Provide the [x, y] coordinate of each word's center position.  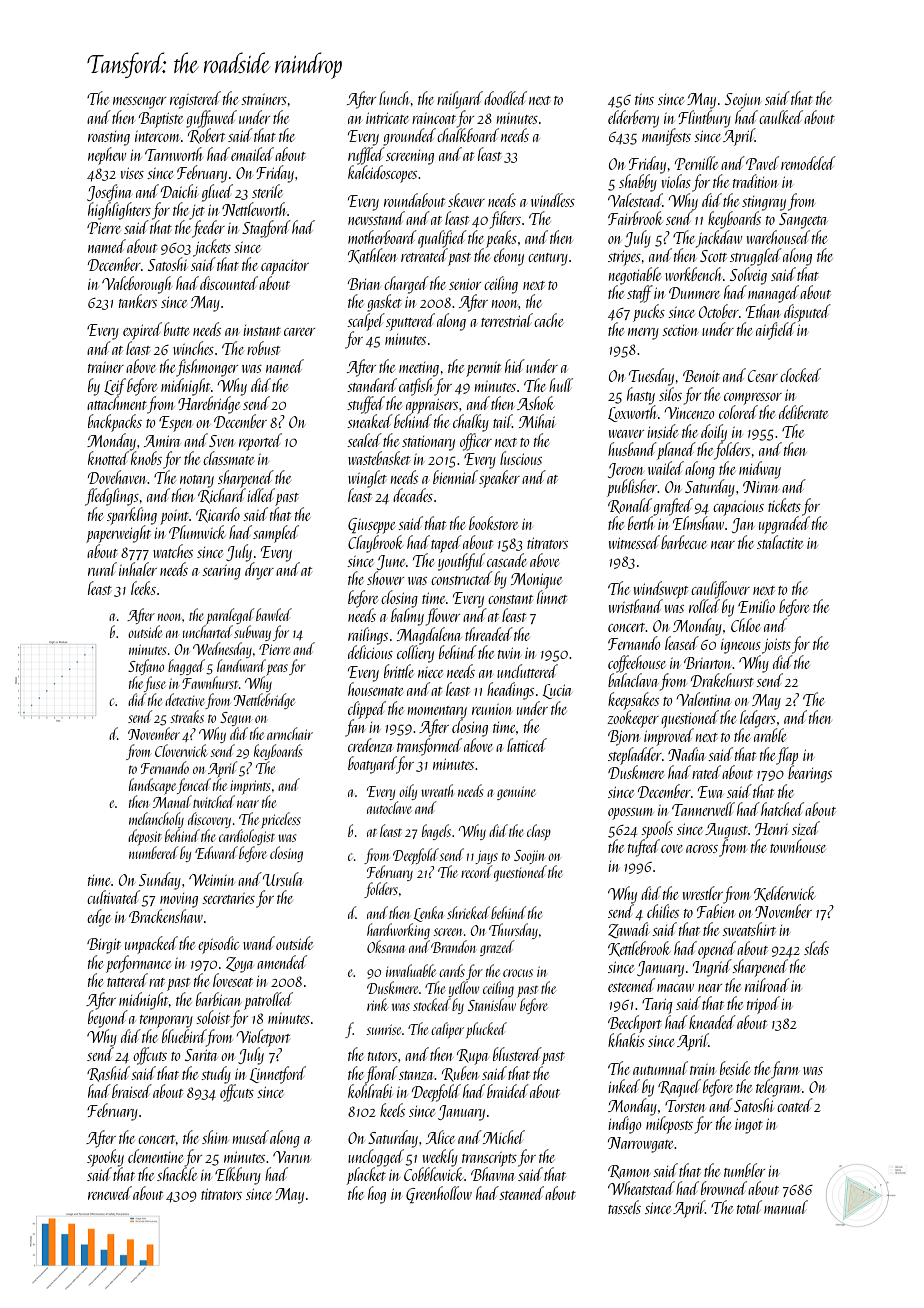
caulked [781, 117]
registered [195, 100]
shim [215, 1137]
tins [644, 99]
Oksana [386, 946]
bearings [810, 774]
